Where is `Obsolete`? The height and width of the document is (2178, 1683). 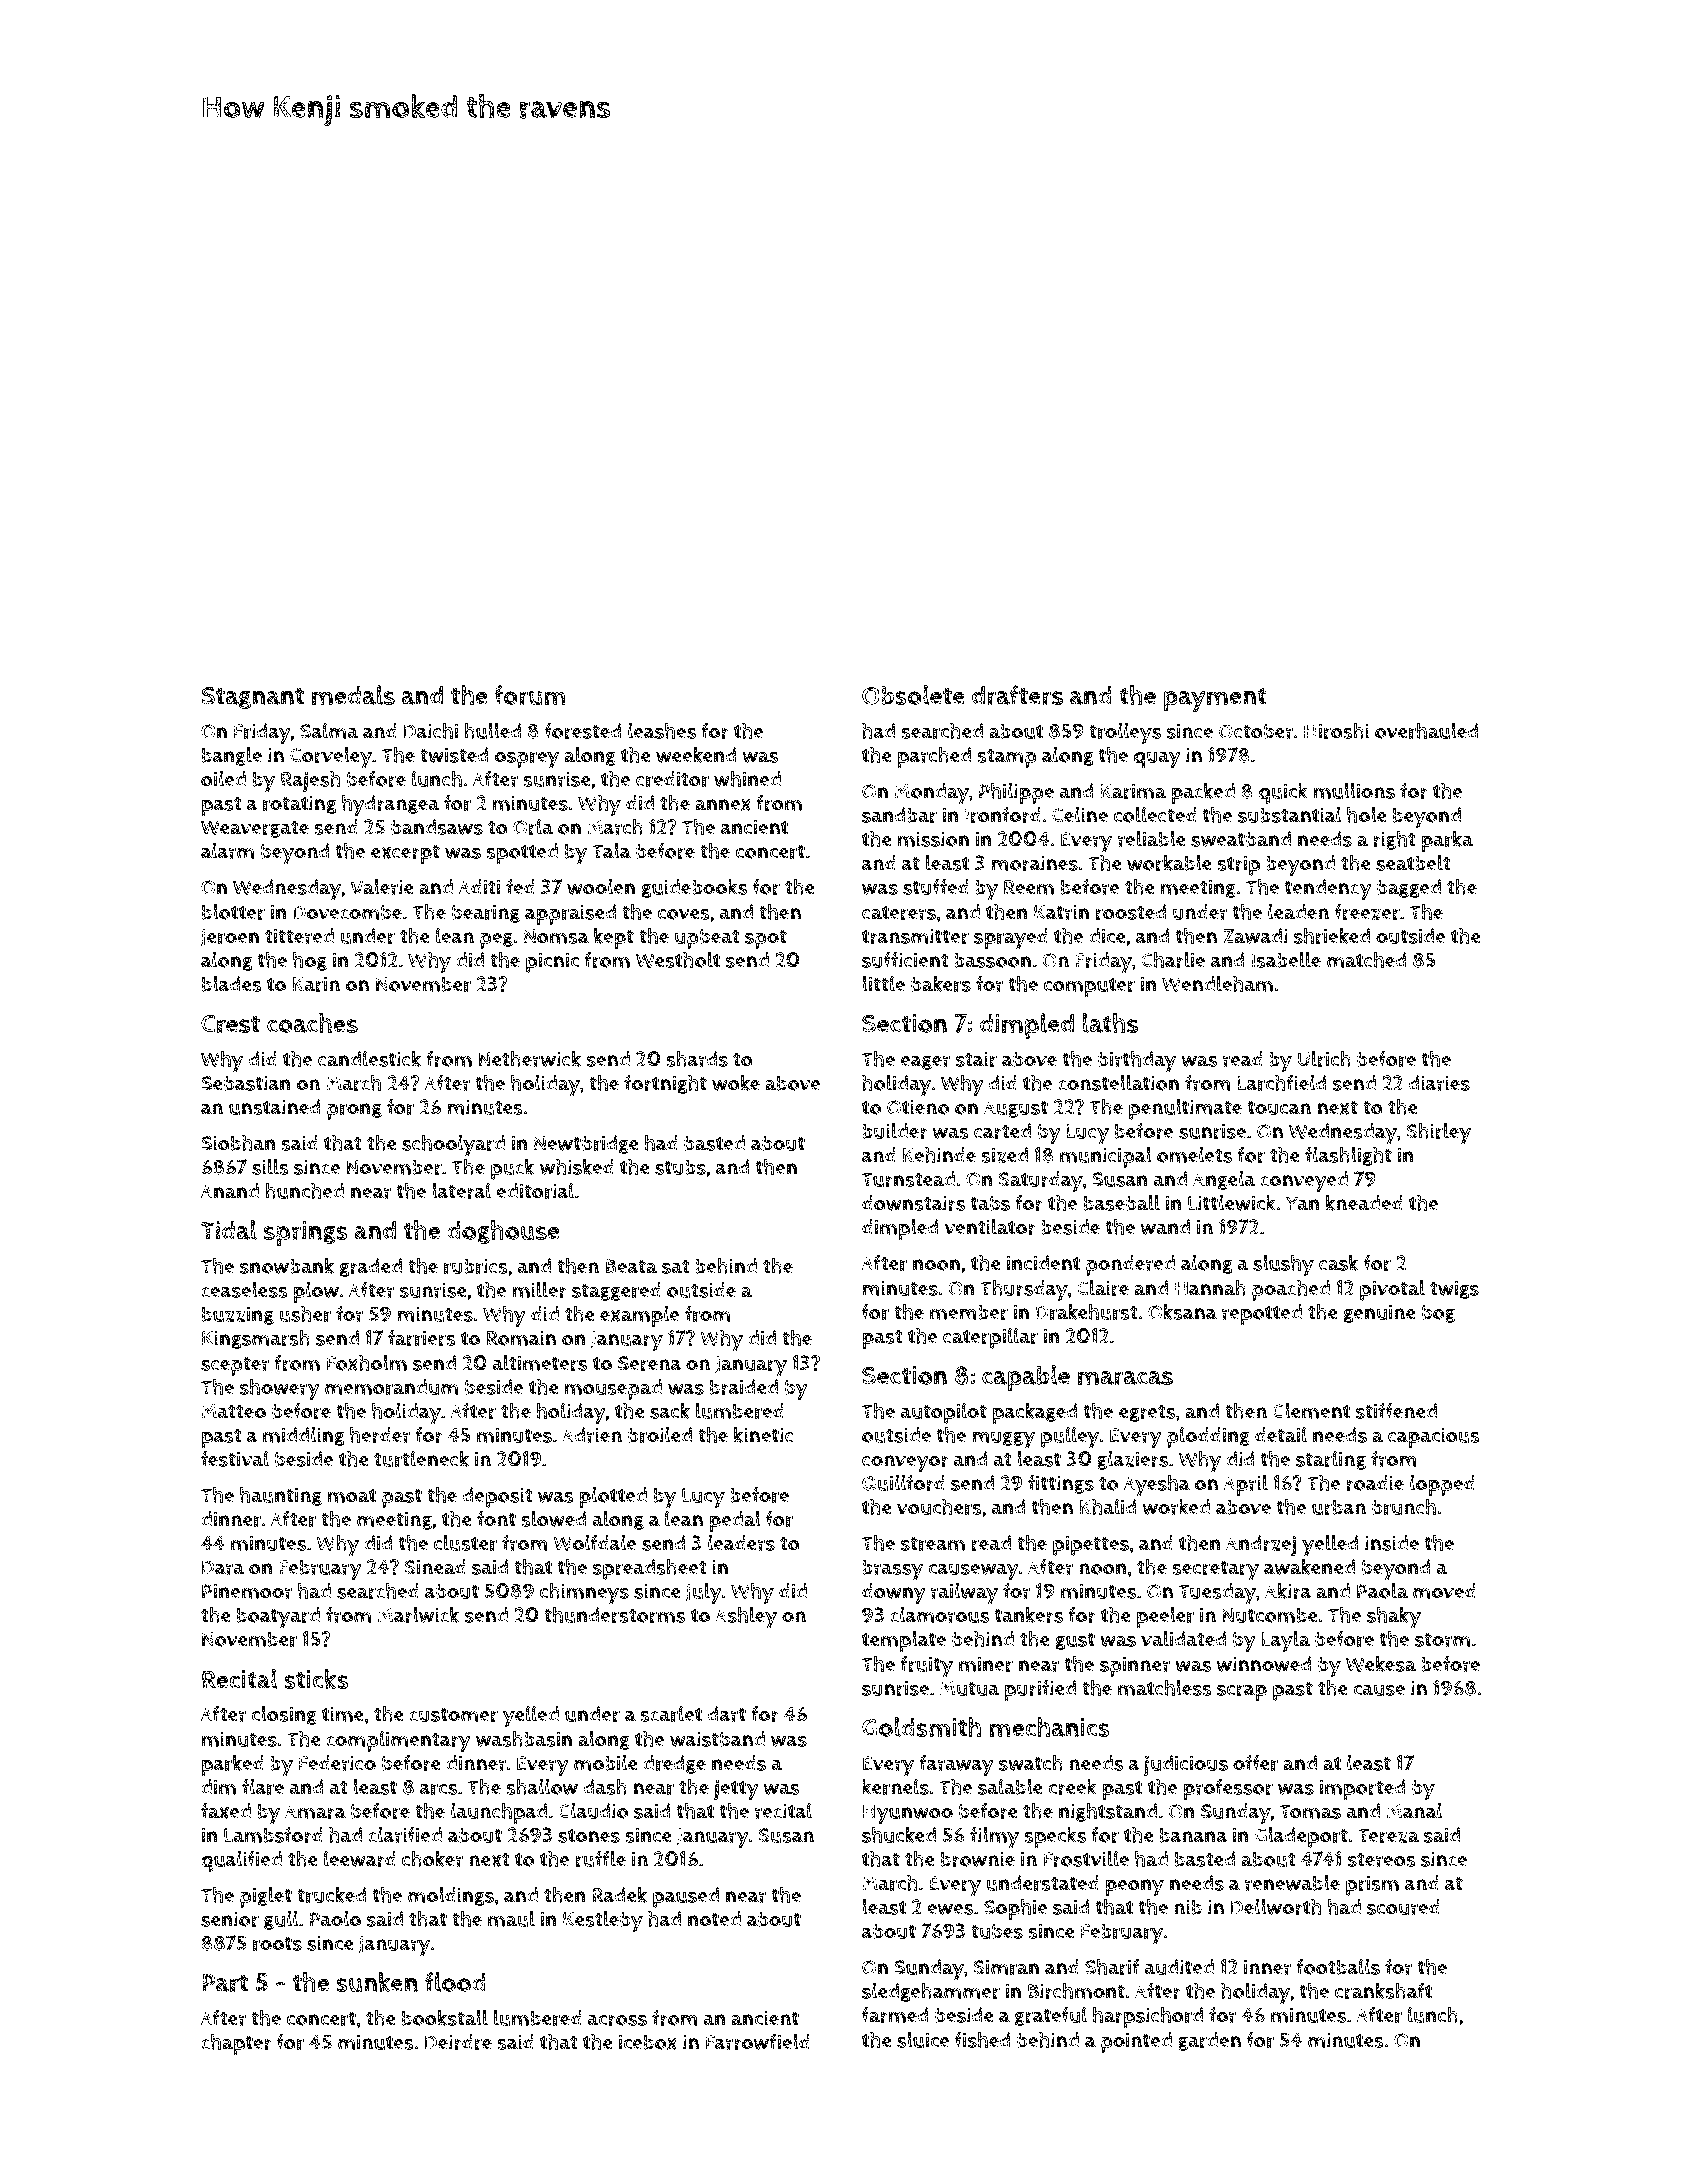 Obsolete is located at coordinates (913, 695).
